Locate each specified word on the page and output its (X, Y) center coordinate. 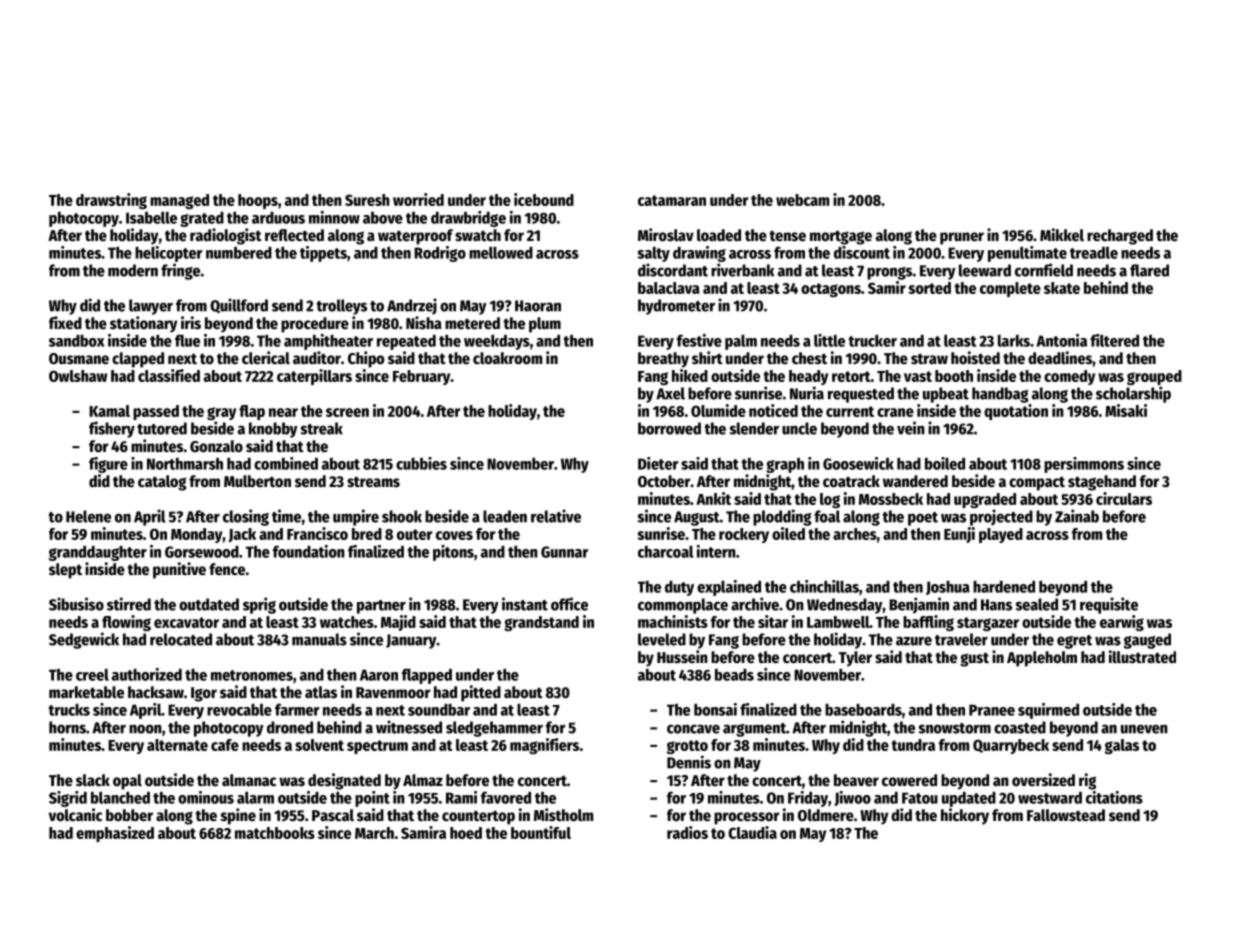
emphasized (115, 834)
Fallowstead (1066, 815)
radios (687, 832)
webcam (802, 200)
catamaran (672, 200)
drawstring (111, 201)
